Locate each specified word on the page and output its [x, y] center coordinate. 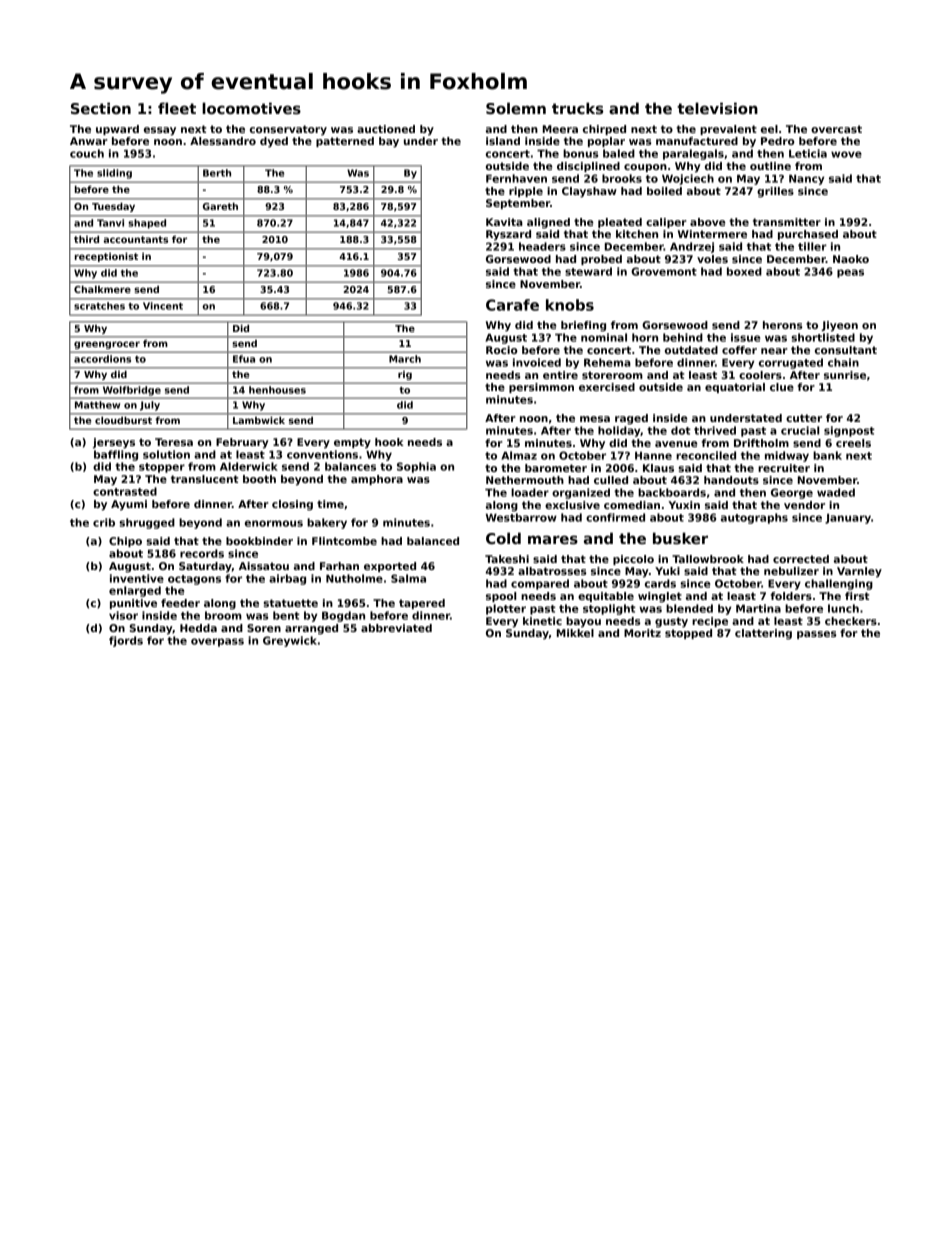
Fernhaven [516, 178]
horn [645, 337]
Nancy [806, 180]
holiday [619, 431]
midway [787, 456]
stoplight [609, 609]
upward [117, 130]
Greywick [290, 641]
